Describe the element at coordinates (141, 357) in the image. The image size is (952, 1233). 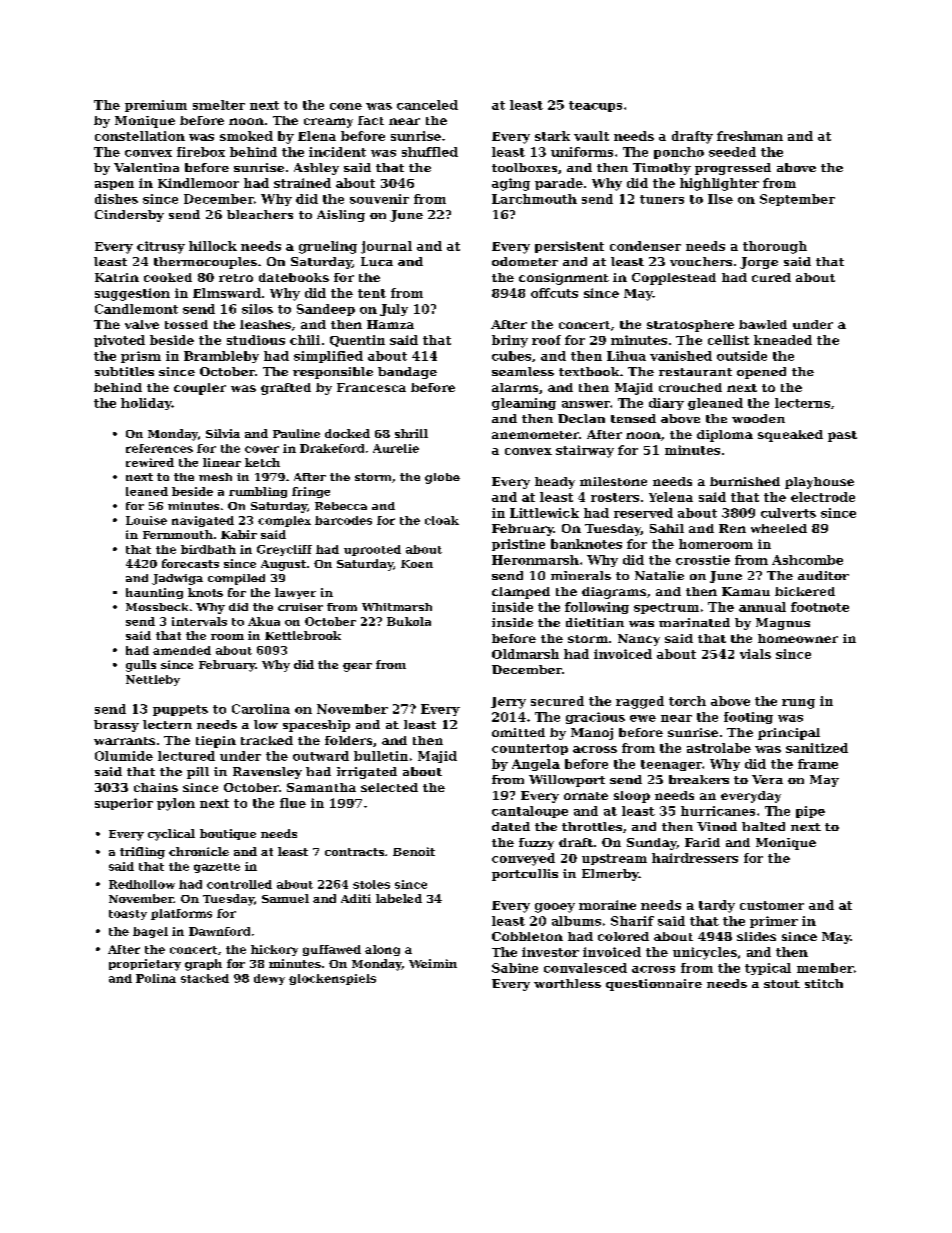
I see `prism` at that location.
